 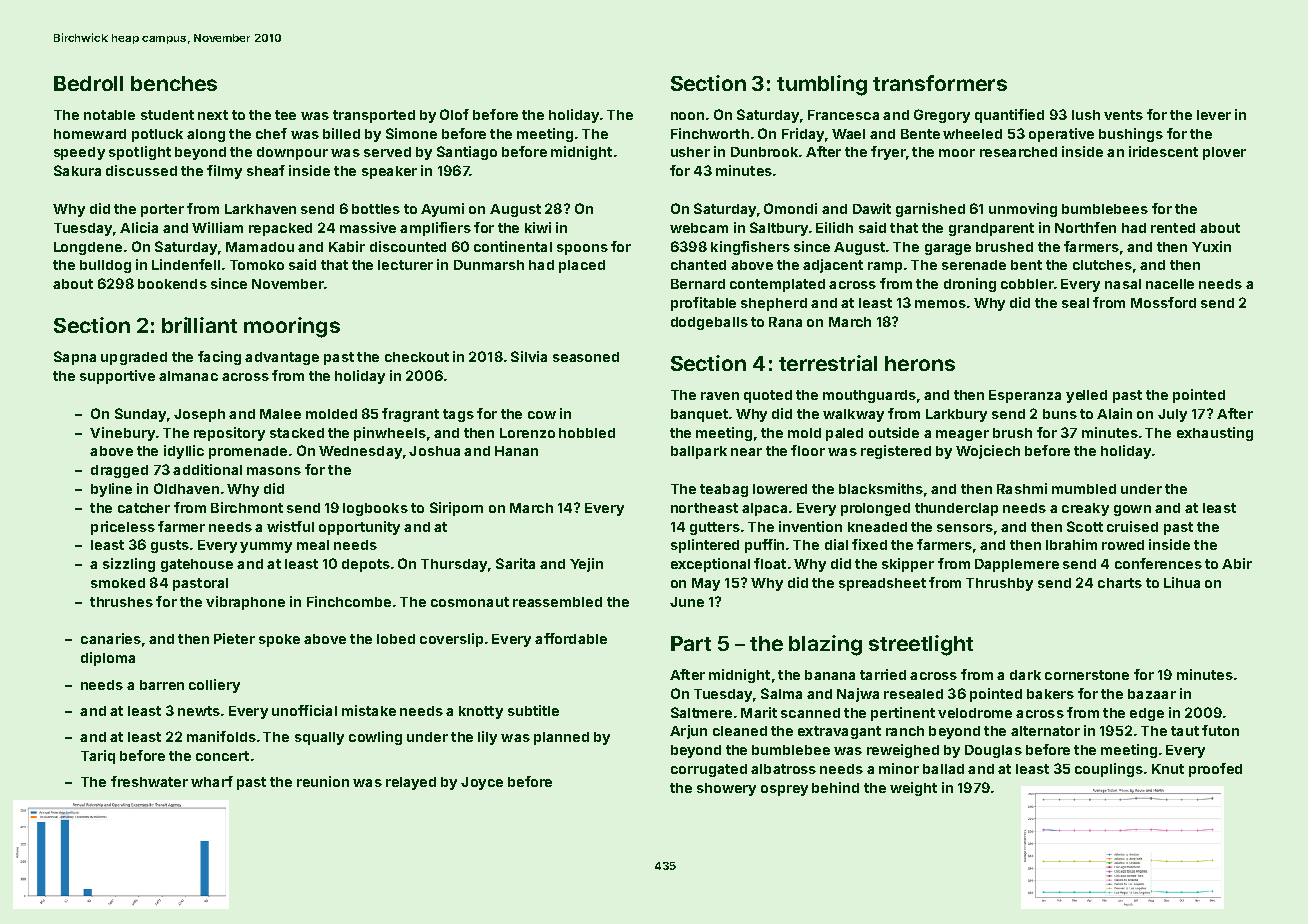 What do you see at coordinates (1214, 115) in the document?
I see `lever` at bounding box center [1214, 115].
